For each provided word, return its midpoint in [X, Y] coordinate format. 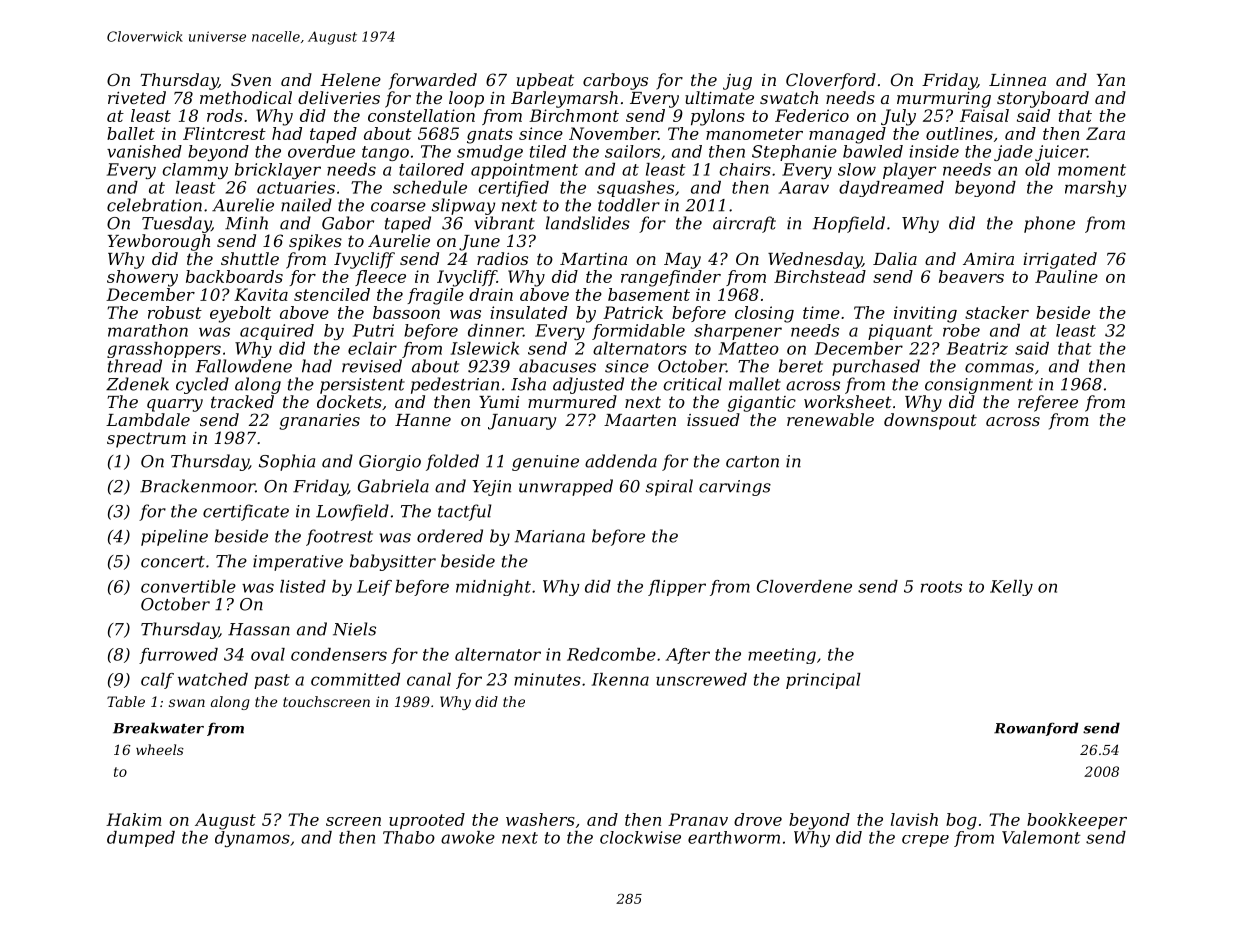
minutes [547, 679]
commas [999, 368]
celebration [154, 205]
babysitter [393, 562]
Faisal [984, 115]
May [682, 261]
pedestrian [455, 385]
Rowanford [1036, 729]
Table [126, 701]
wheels [160, 749]
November [613, 133]
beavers [971, 276]
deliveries [339, 97]
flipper [677, 588]
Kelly [1011, 588]
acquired [277, 332]
